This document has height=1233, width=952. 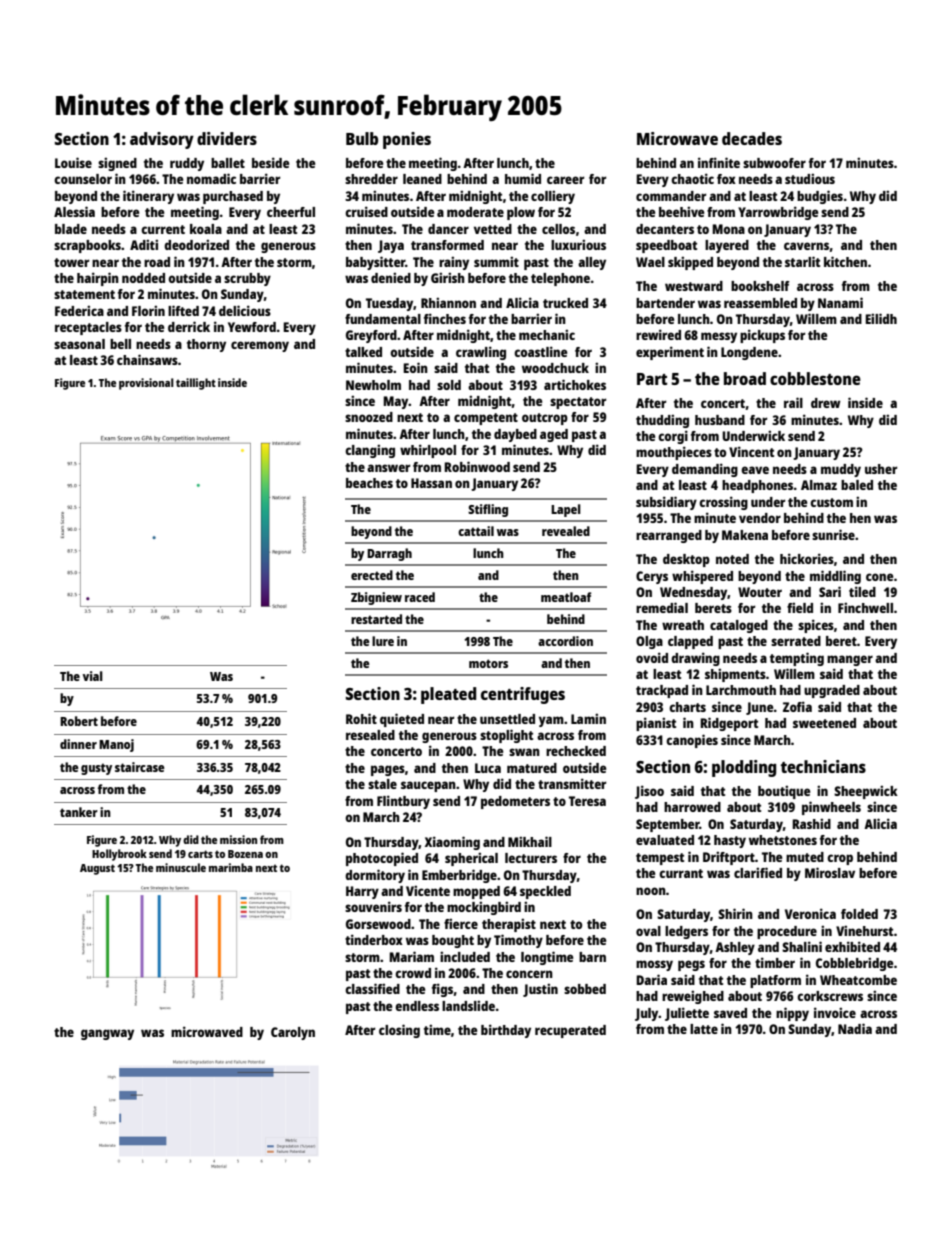 What do you see at coordinates (845, 261) in the document?
I see `kitchen` at bounding box center [845, 261].
